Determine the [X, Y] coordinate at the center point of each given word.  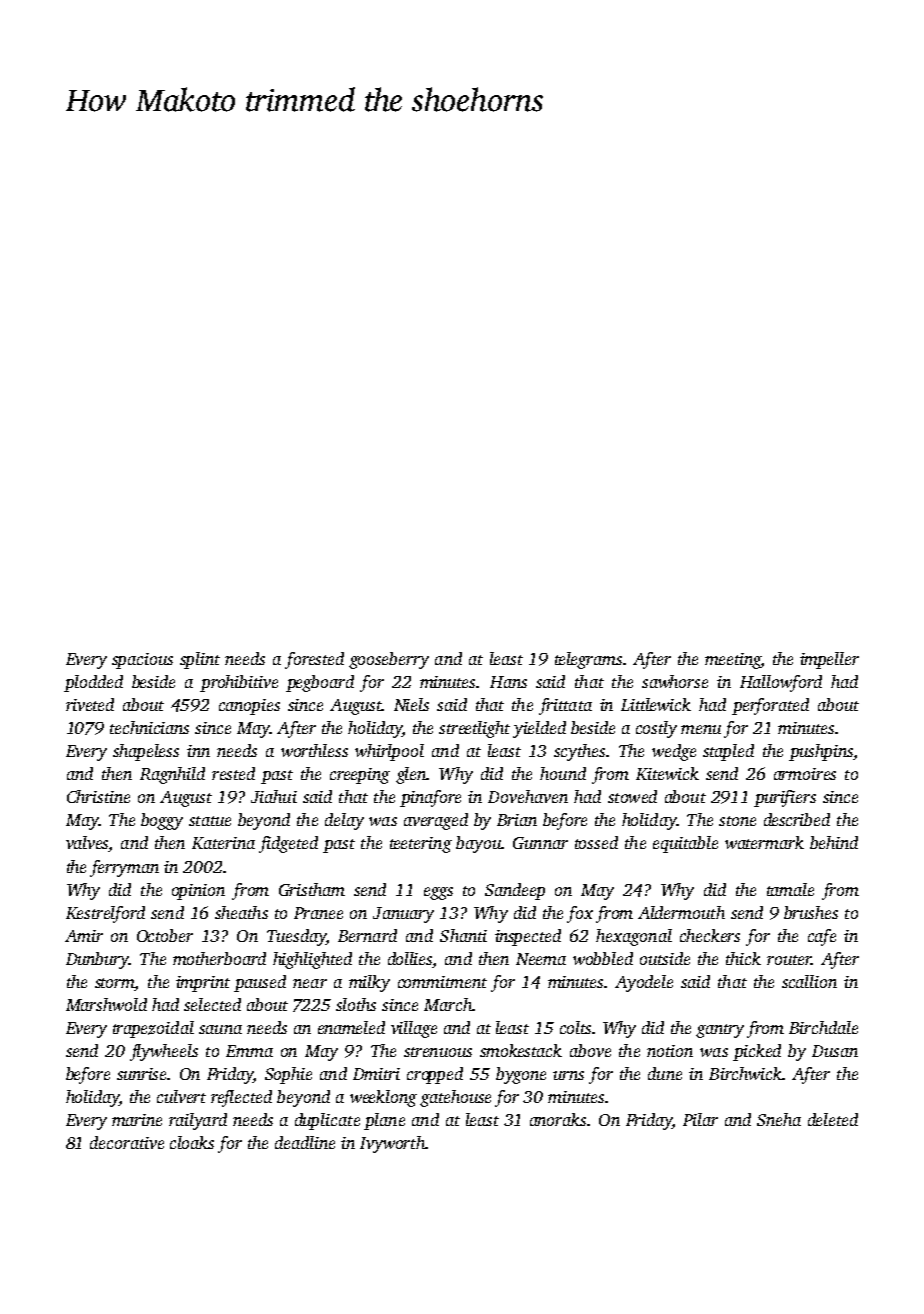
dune [665, 1073]
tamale [790, 889]
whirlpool [389, 752]
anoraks [558, 1119]
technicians [149, 727]
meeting [733, 661]
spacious [142, 661]
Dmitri [376, 1074]
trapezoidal [153, 1029]
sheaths [241, 912]
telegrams [588, 660]
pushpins [821, 752]
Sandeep [515, 891]
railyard [198, 1121]
